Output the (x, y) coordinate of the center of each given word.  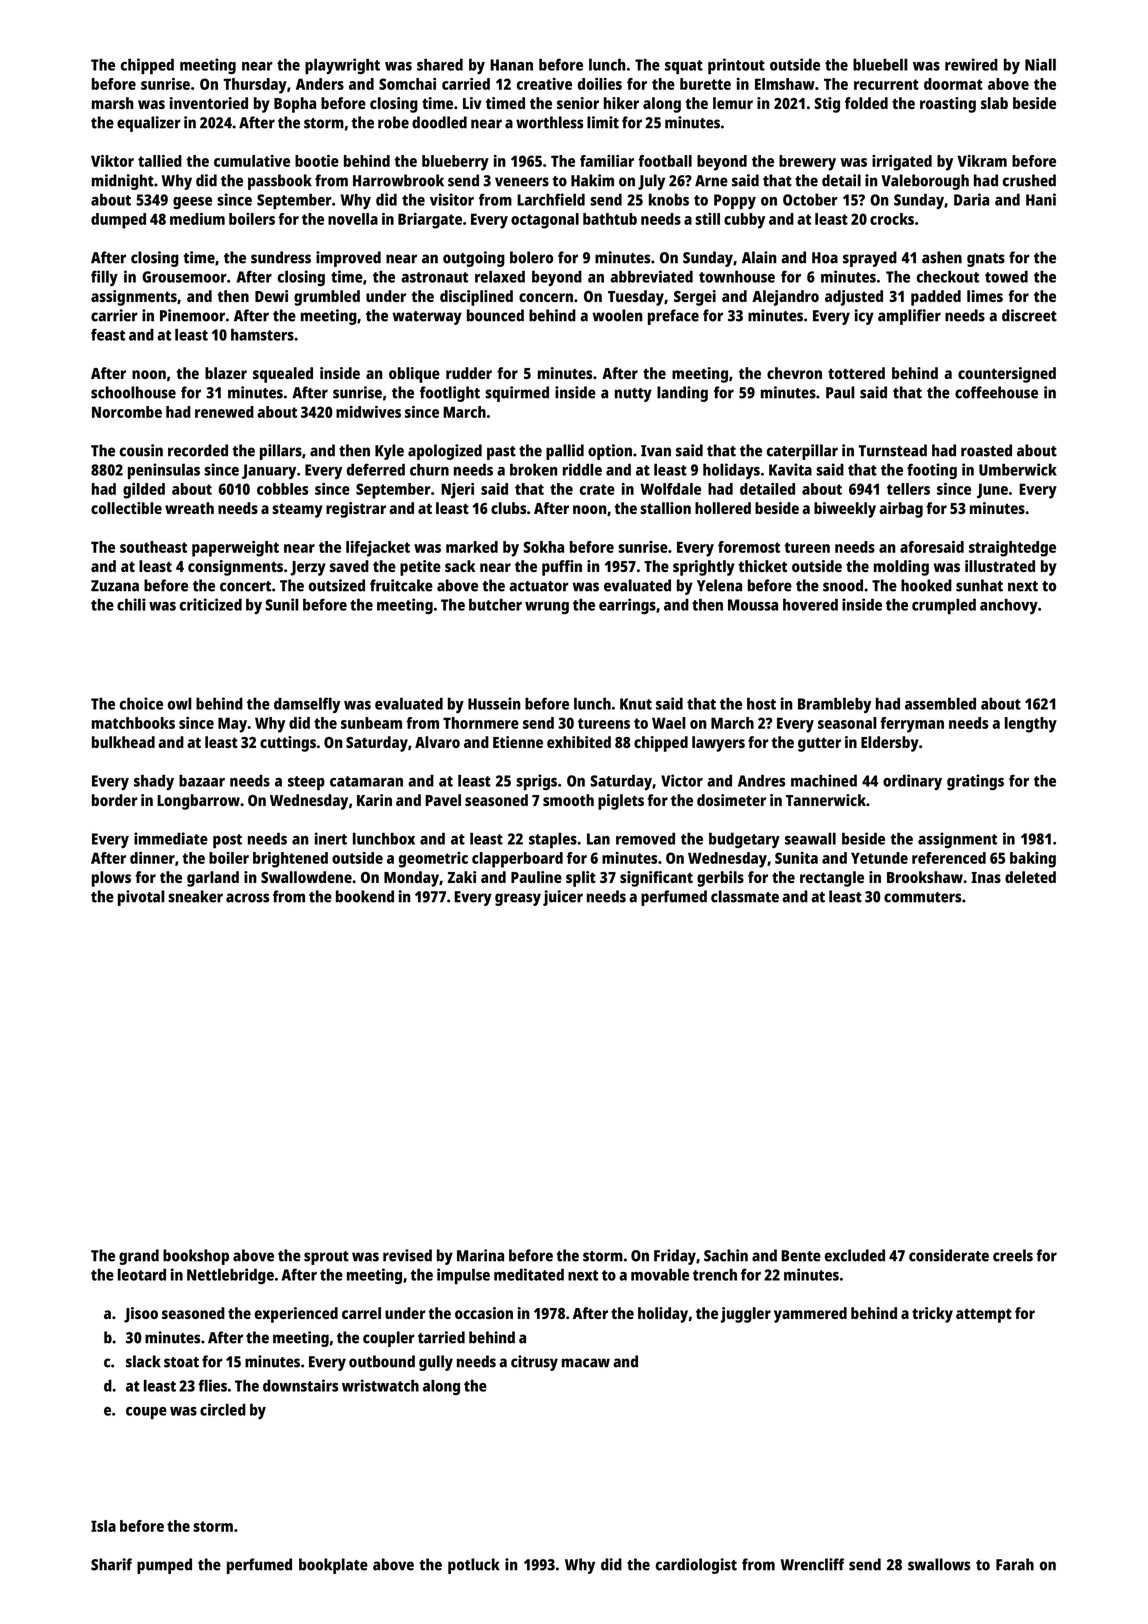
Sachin (726, 1255)
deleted (1030, 877)
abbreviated (651, 276)
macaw (586, 1363)
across (247, 898)
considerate (949, 1255)
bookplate (333, 1566)
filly (104, 278)
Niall (1040, 64)
